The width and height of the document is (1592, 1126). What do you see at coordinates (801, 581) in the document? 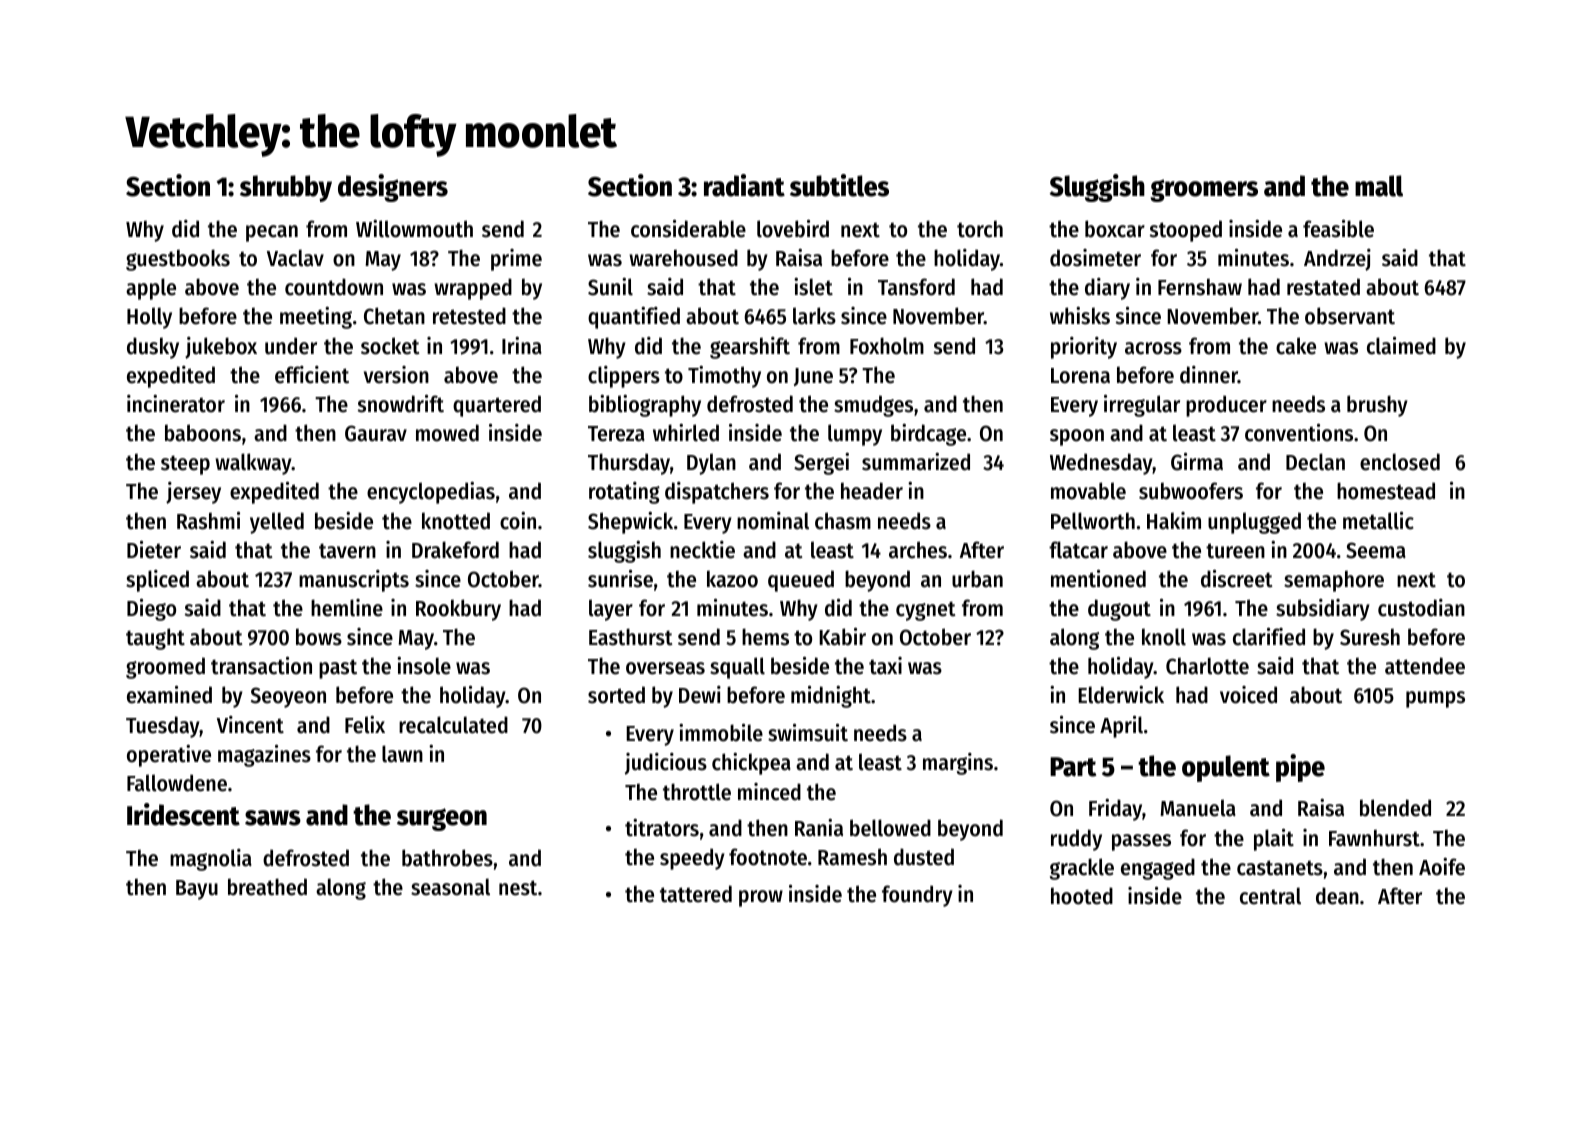
I see `queued` at bounding box center [801, 581].
